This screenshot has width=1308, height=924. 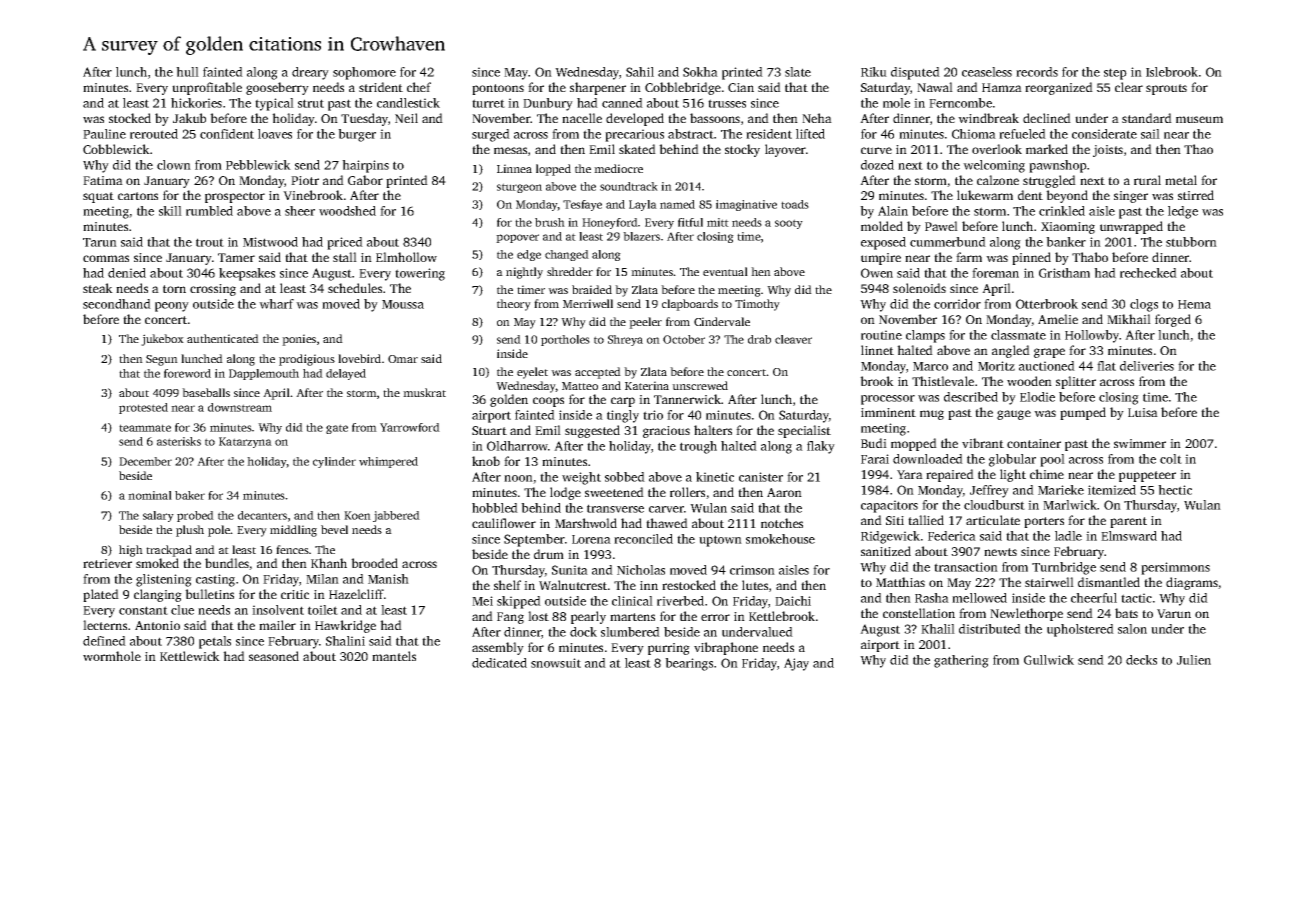 What do you see at coordinates (875, 459) in the screenshot?
I see `Farai` at bounding box center [875, 459].
